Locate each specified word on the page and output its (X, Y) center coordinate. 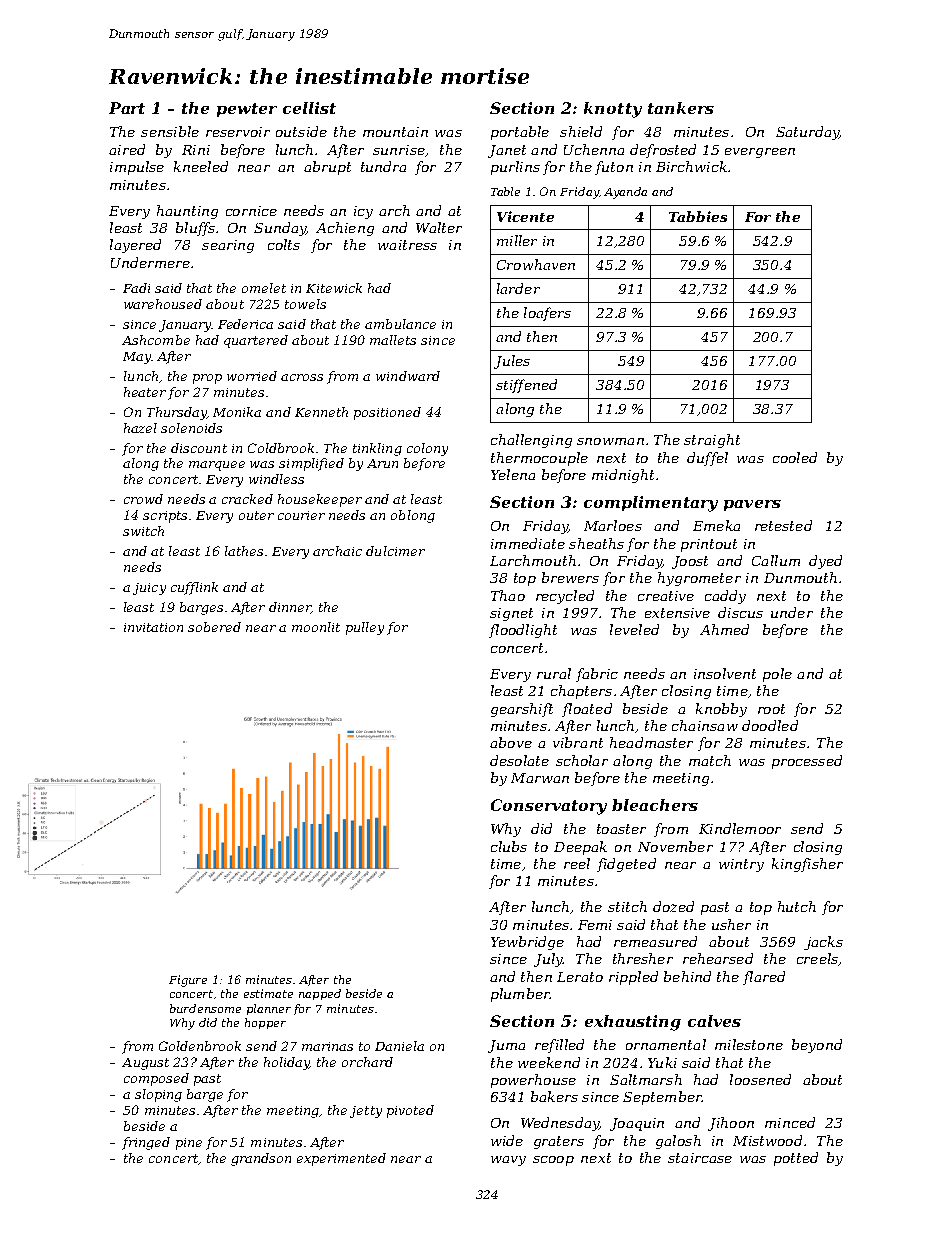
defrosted (663, 151)
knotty (613, 110)
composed (156, 1079)
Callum (776, 560)
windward (408, 376)
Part (127, 108)
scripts (165, 517)
